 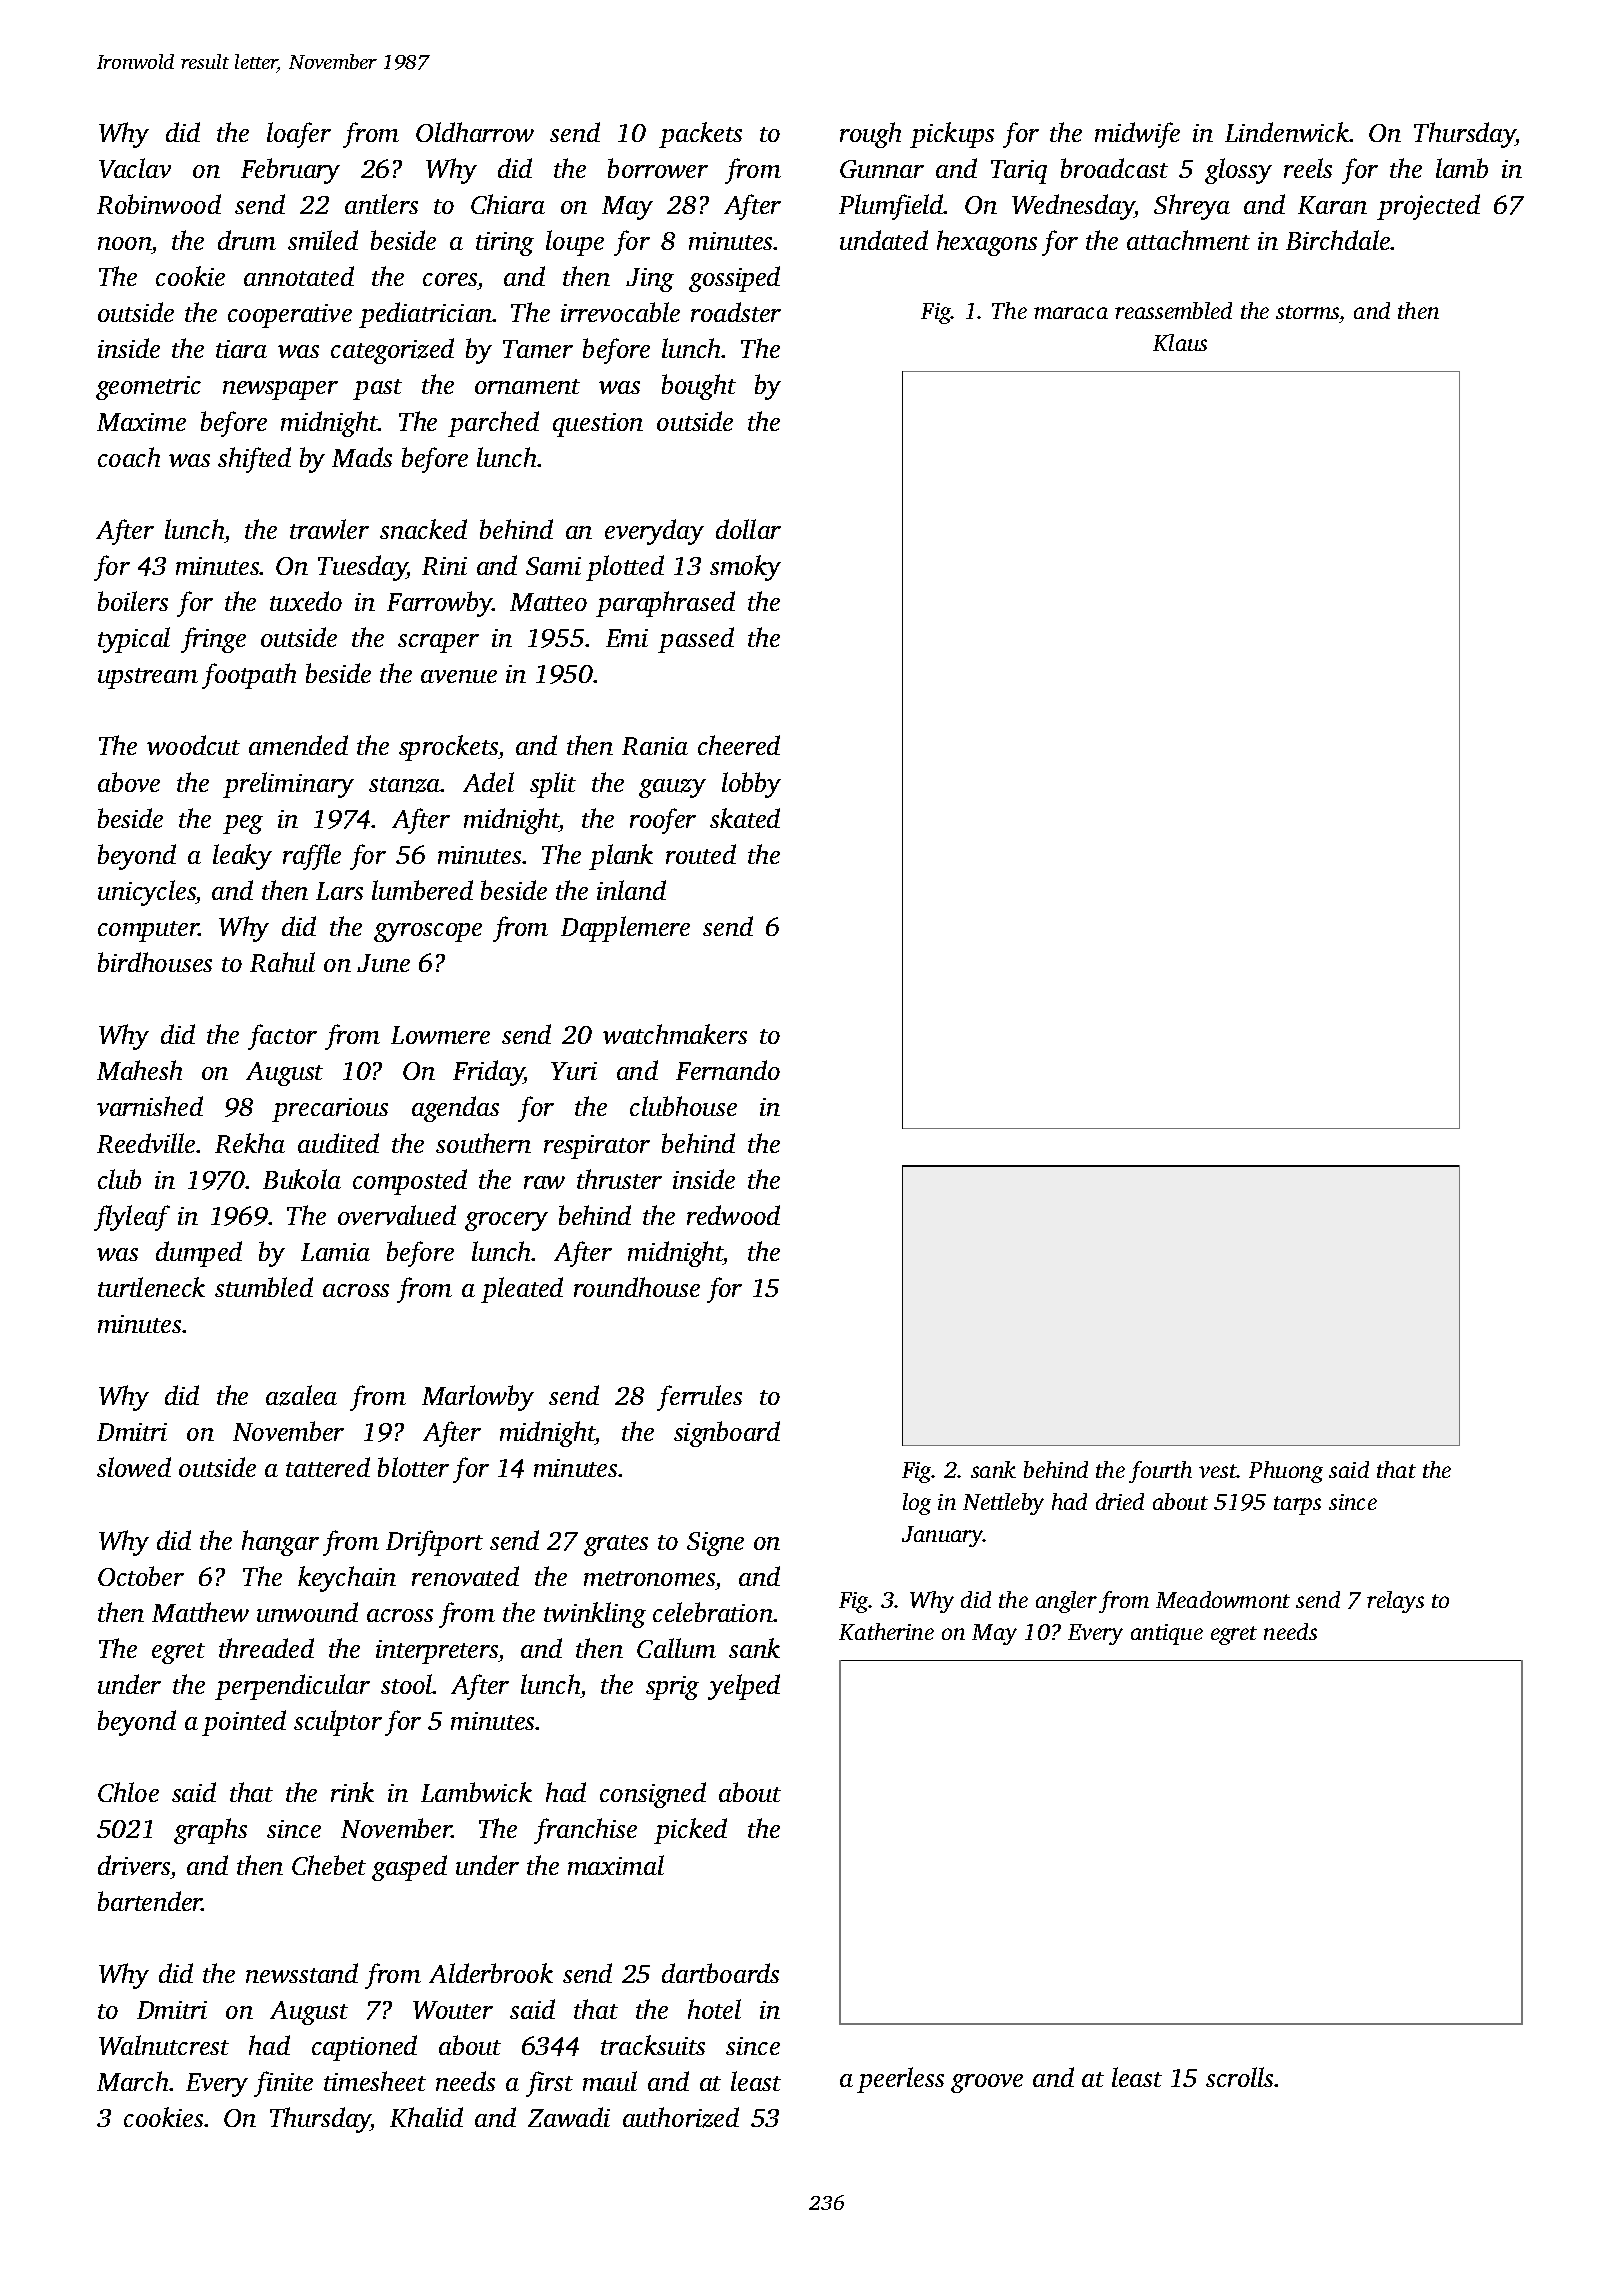 What do you see at coordinates (1307, 312) in the screenshot?
I see `storms` at bounding box center [1307, 312].
